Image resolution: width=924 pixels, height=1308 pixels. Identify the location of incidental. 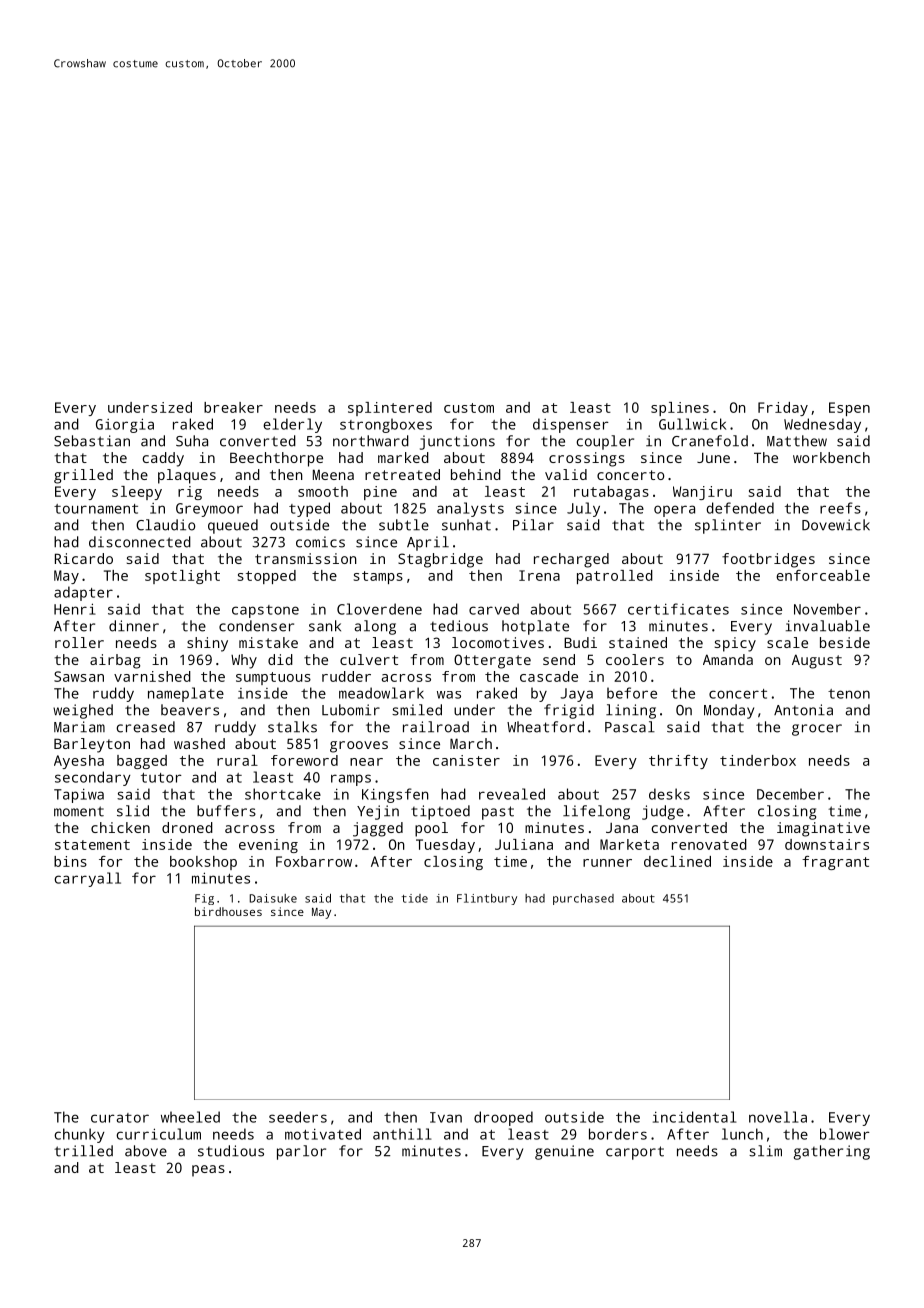
(694, 1117).
